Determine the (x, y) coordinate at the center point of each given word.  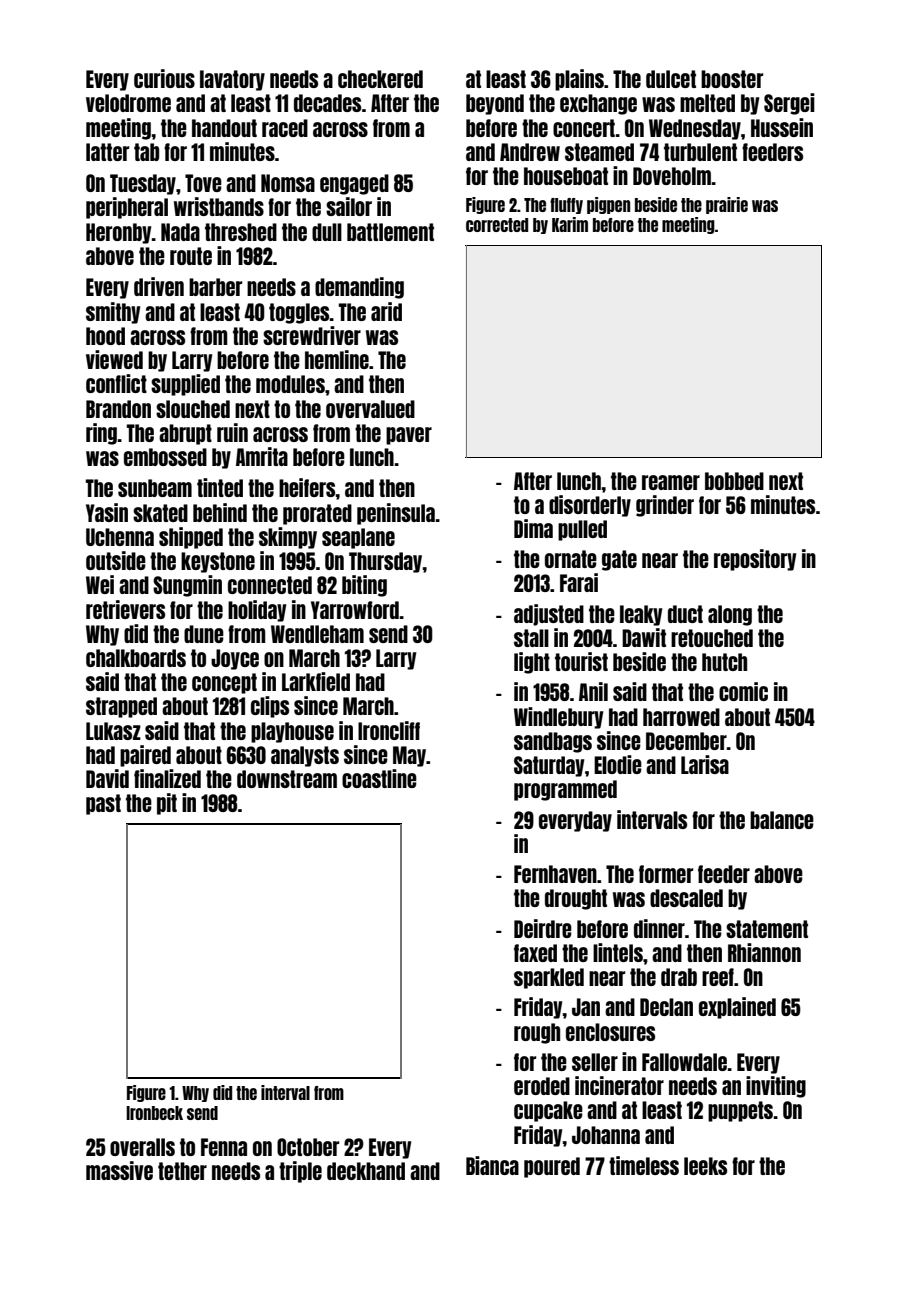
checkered (380, 79)
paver (409, 436)
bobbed (734, 481)
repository (755, 560)
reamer (671, 482)
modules (290, 384)
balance (782, 820)
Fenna (224, 1147)
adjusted (549, 615)
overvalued (370, 409)
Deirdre (543, 928)
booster (732, 79)
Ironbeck (154, 1113)
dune (204, 634)
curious (164, 78)
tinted (220, 487)
